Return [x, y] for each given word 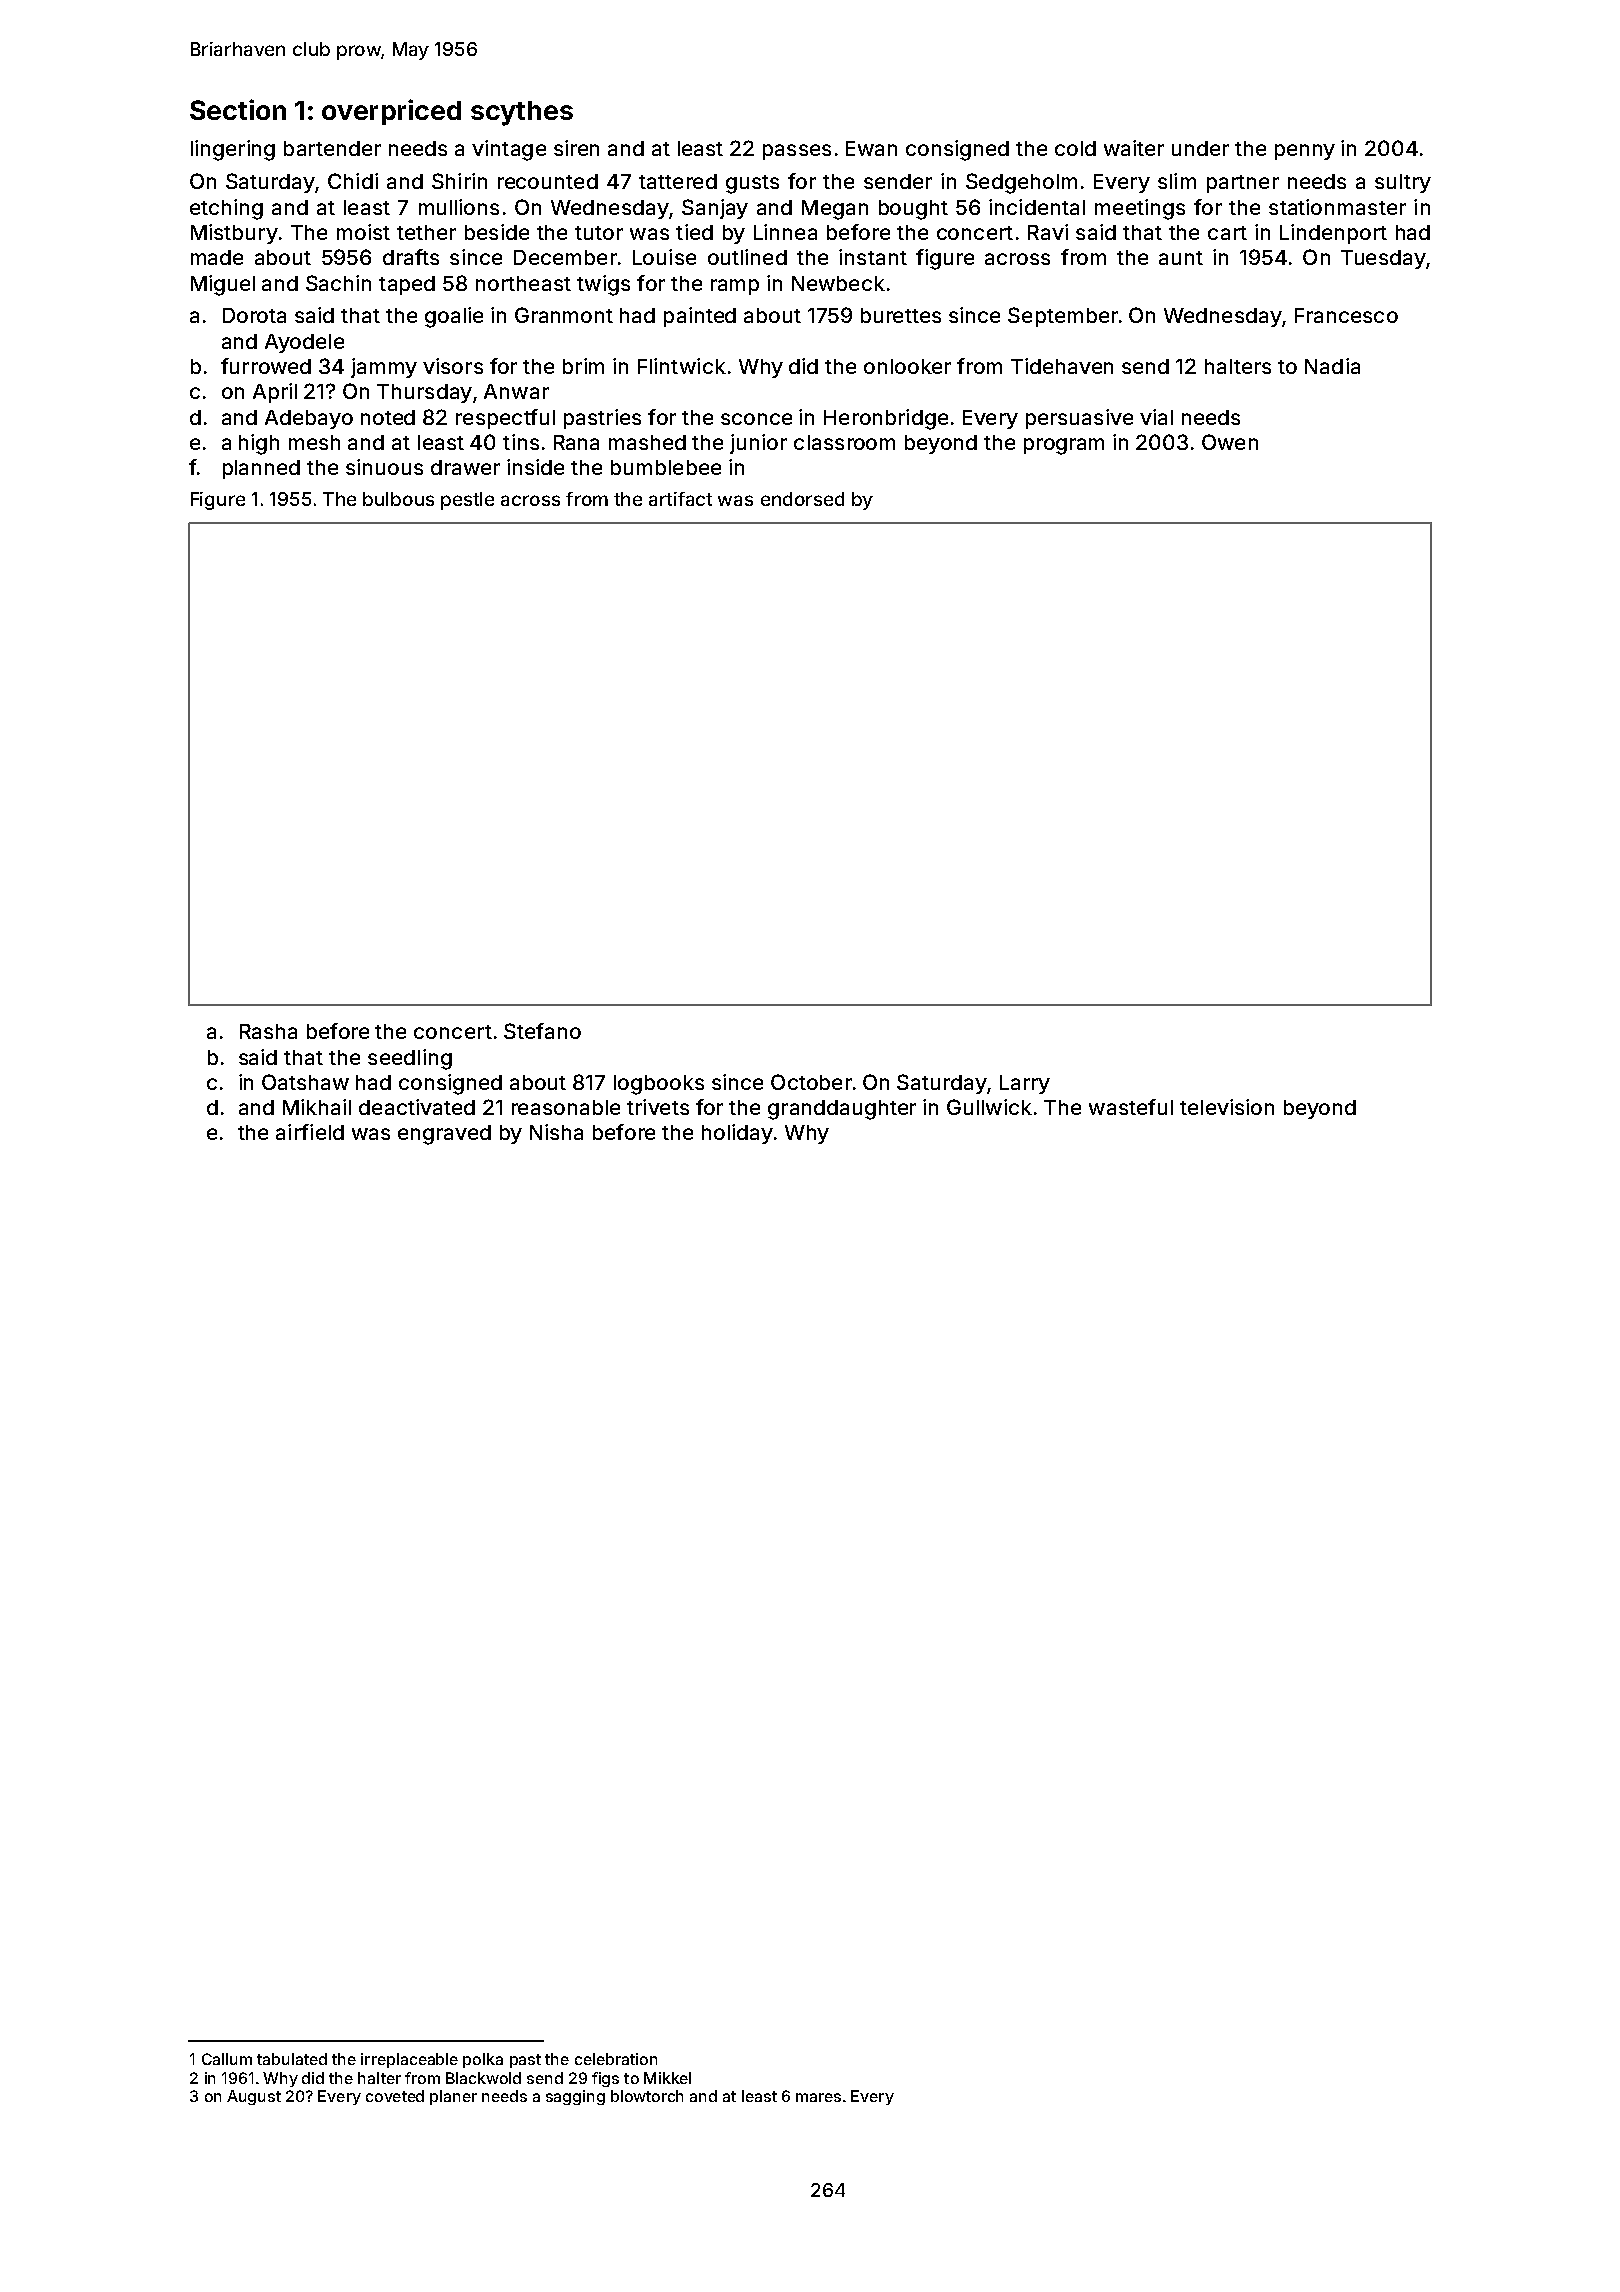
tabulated [292, 2059]
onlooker [907, 366]
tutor [599, 233]
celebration [616, 2059]
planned [261, 469]
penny [1305, 152]
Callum [227, 2059]
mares [818, 2097]
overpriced [391, 112]
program [1064, 446]
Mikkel [667, 2078]
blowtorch [647, 2096]
